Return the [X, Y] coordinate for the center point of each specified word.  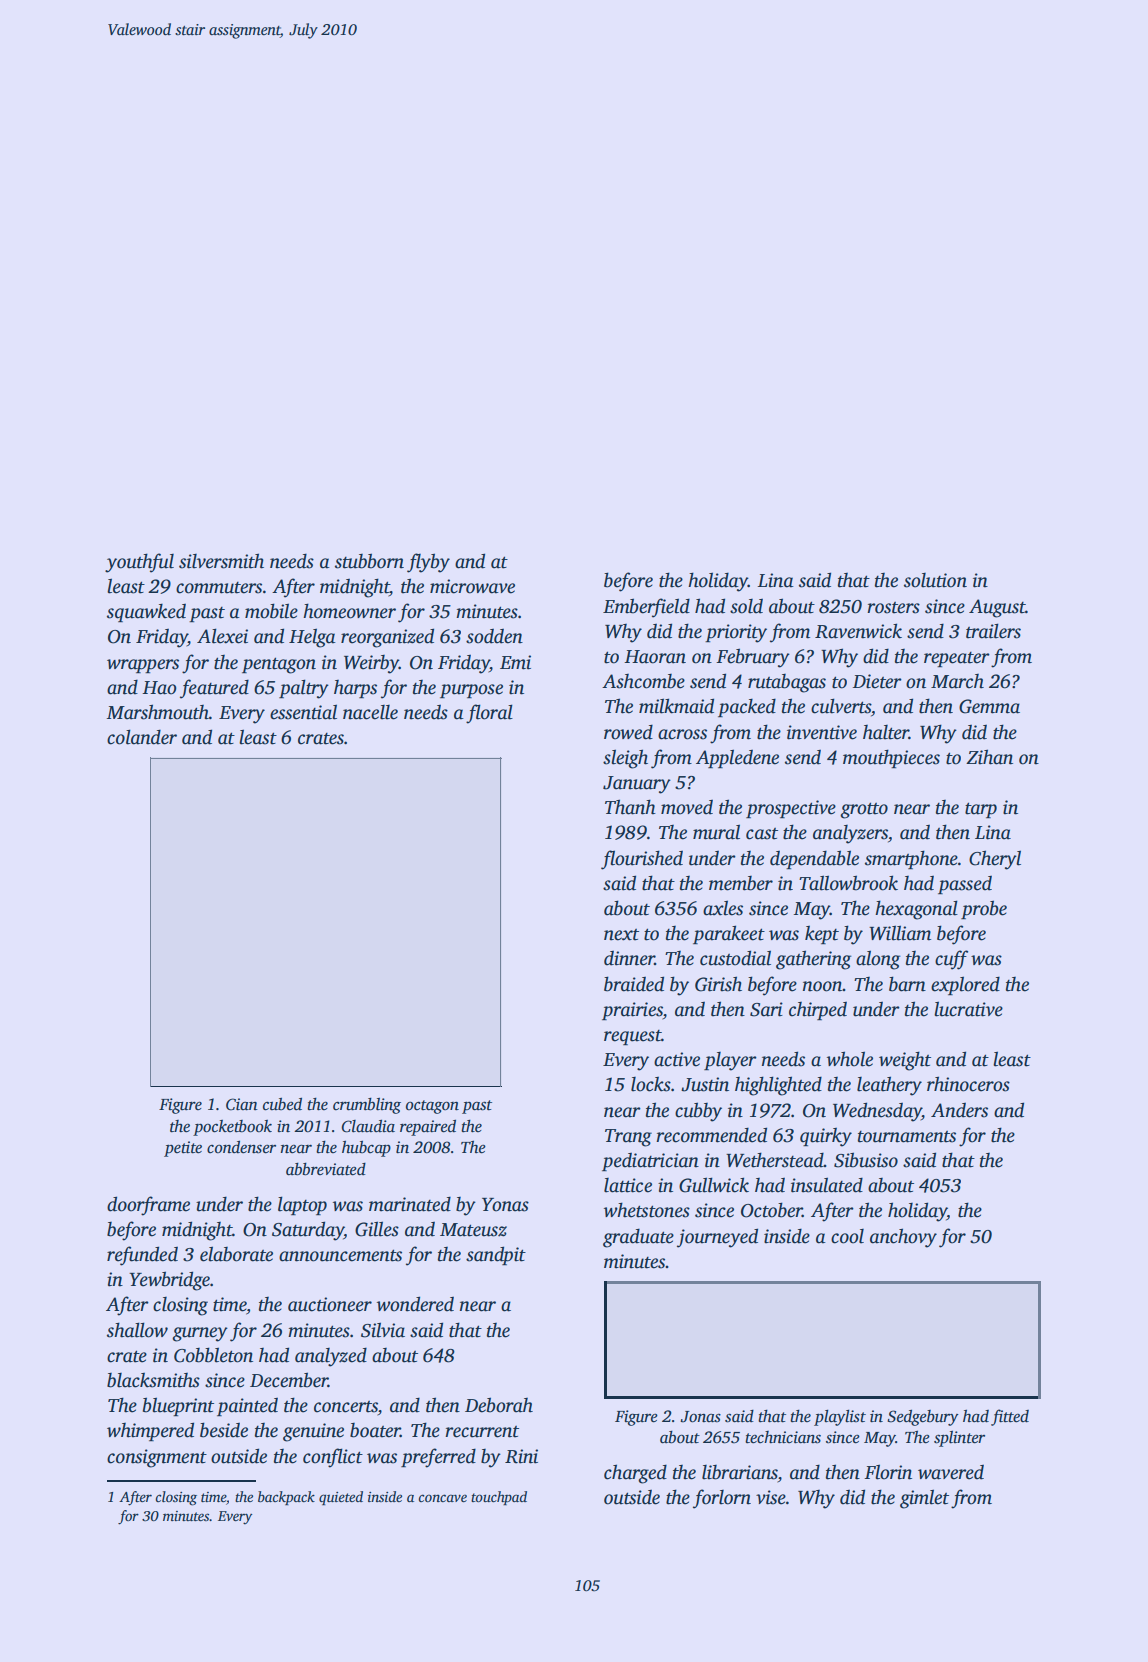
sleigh [625, 759]
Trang [628, 1138]
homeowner [349, 611]
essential [303, 712]
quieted [341, 1498]
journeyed [717, 1238]
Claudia [368, 1126]
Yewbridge [169, 1281]
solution [935, 580]
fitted [1010, 1417]
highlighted [778, 1086]
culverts [841, 706]
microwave [472, 586]
